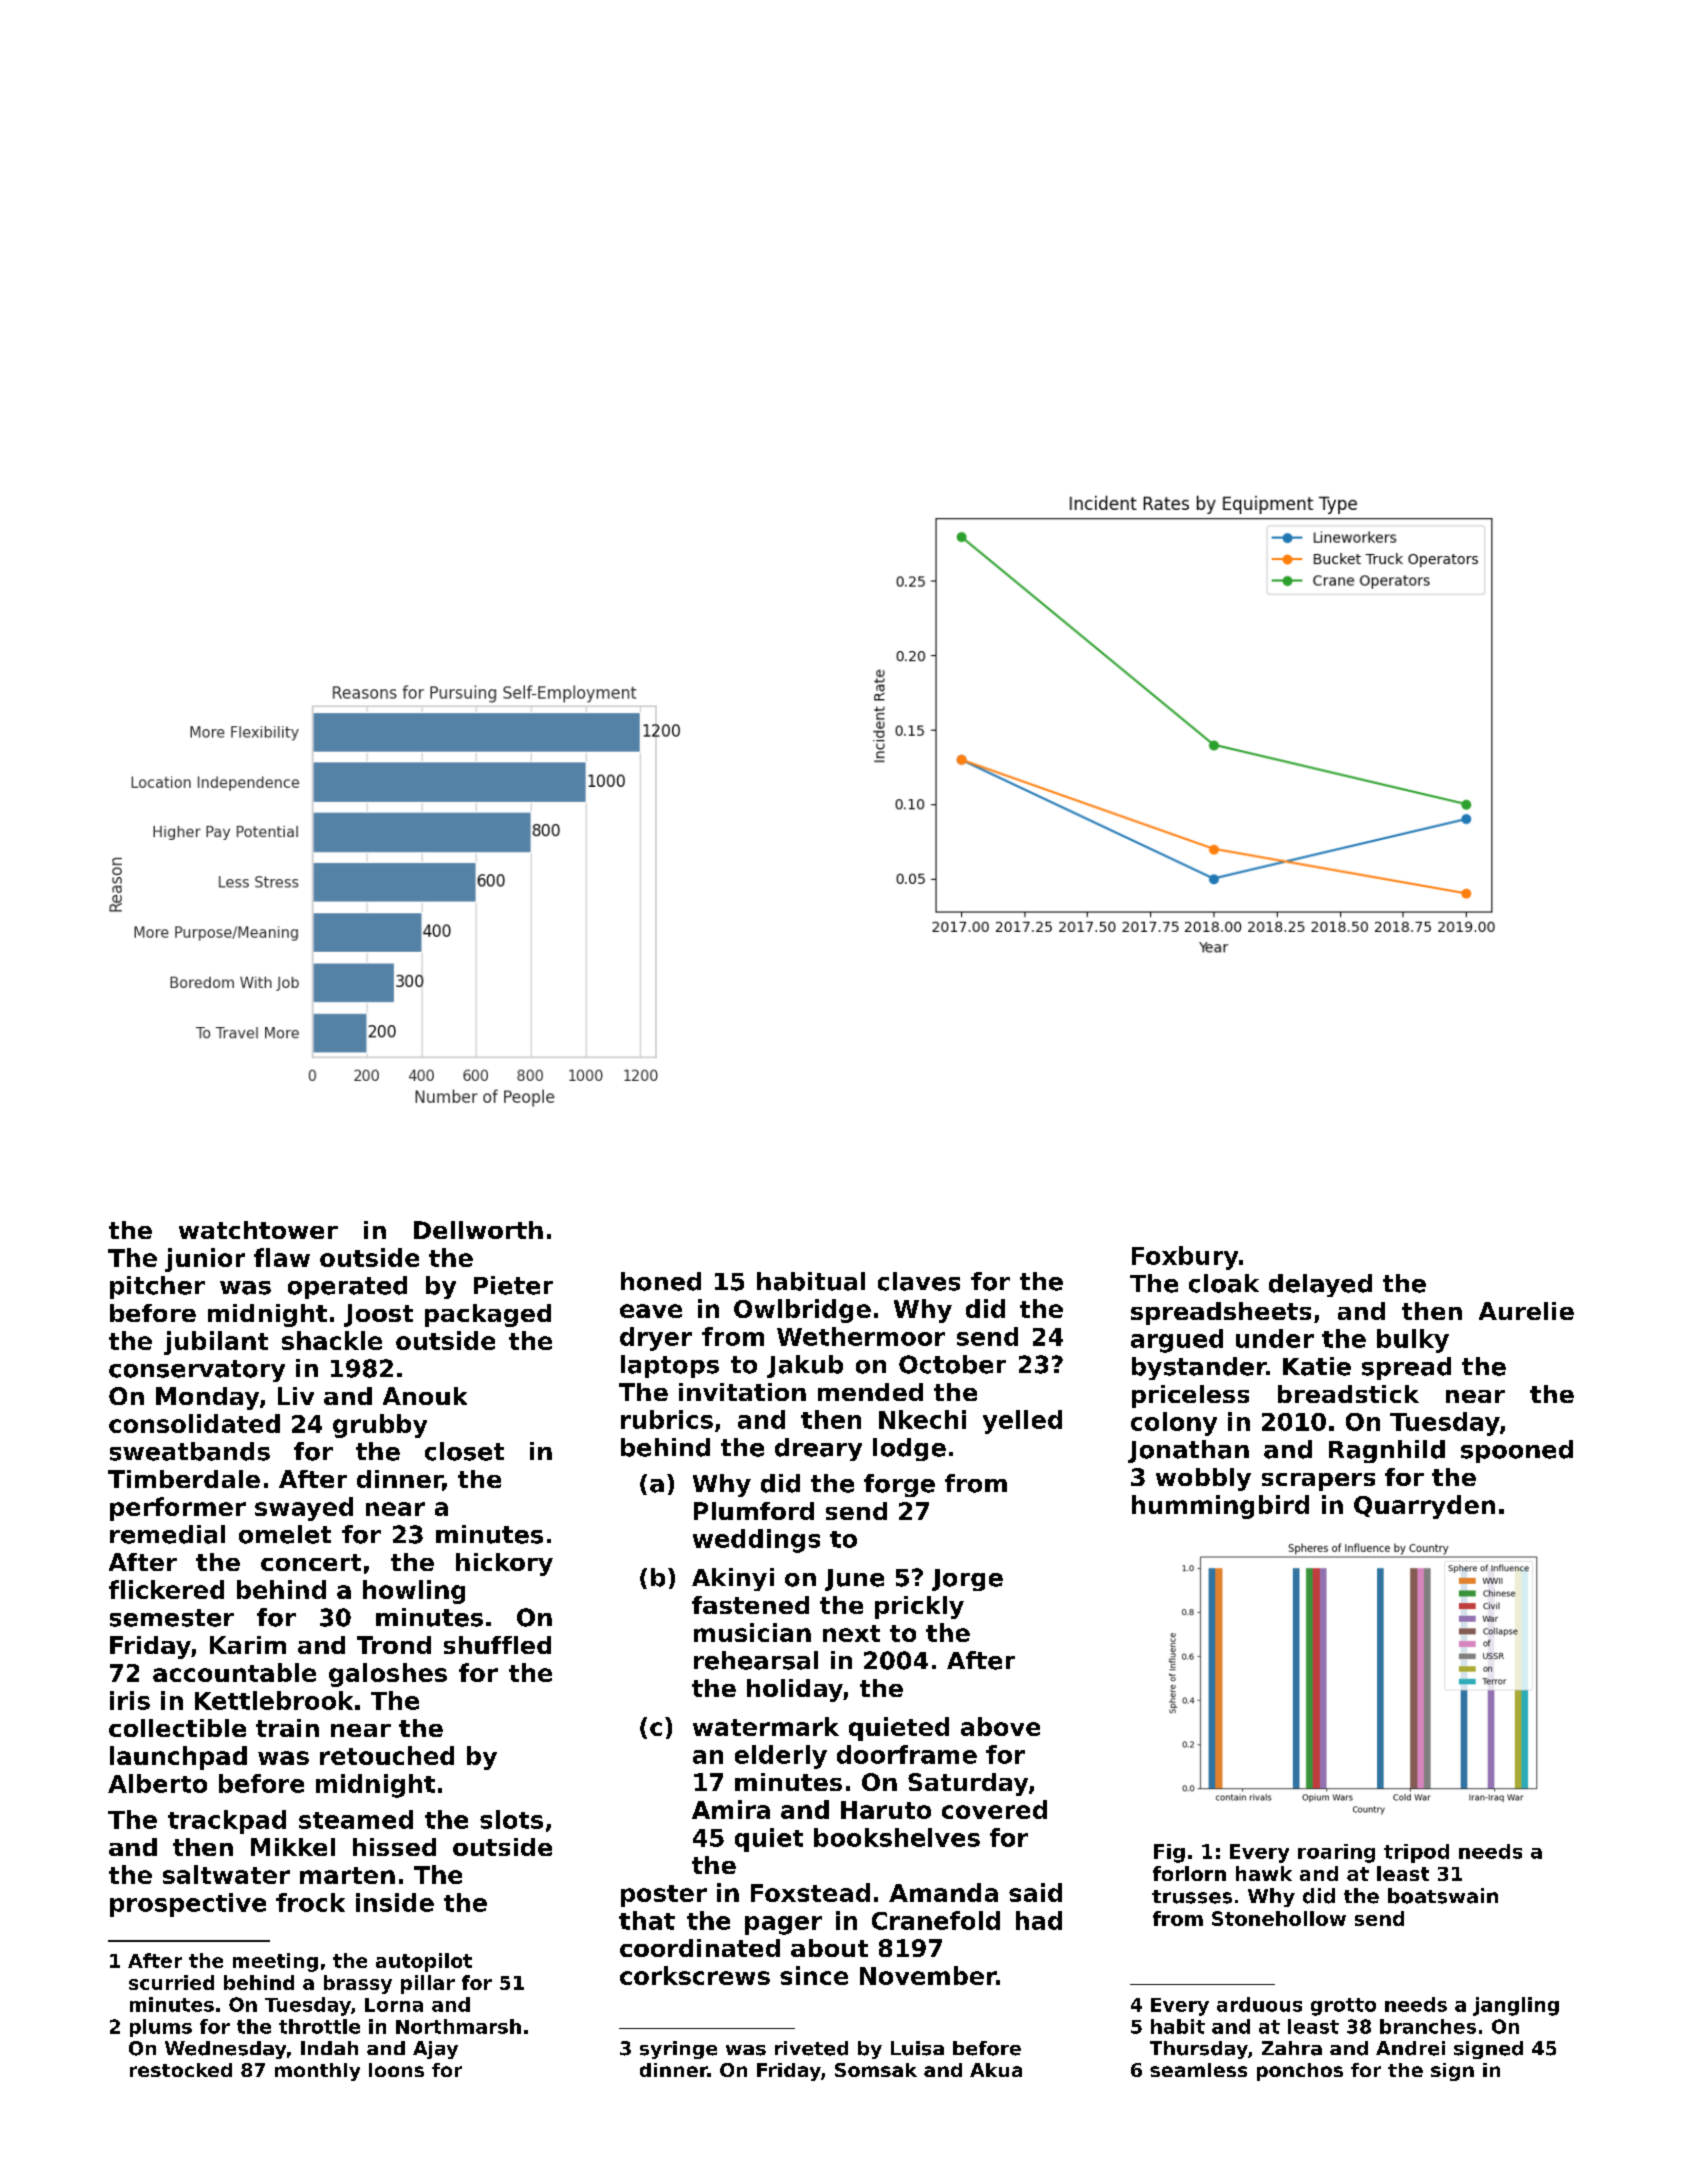  What do you see at coordinates (258, 1230) in the screenshot?
I see `watchtower` at bounding box center [258, 1230].
